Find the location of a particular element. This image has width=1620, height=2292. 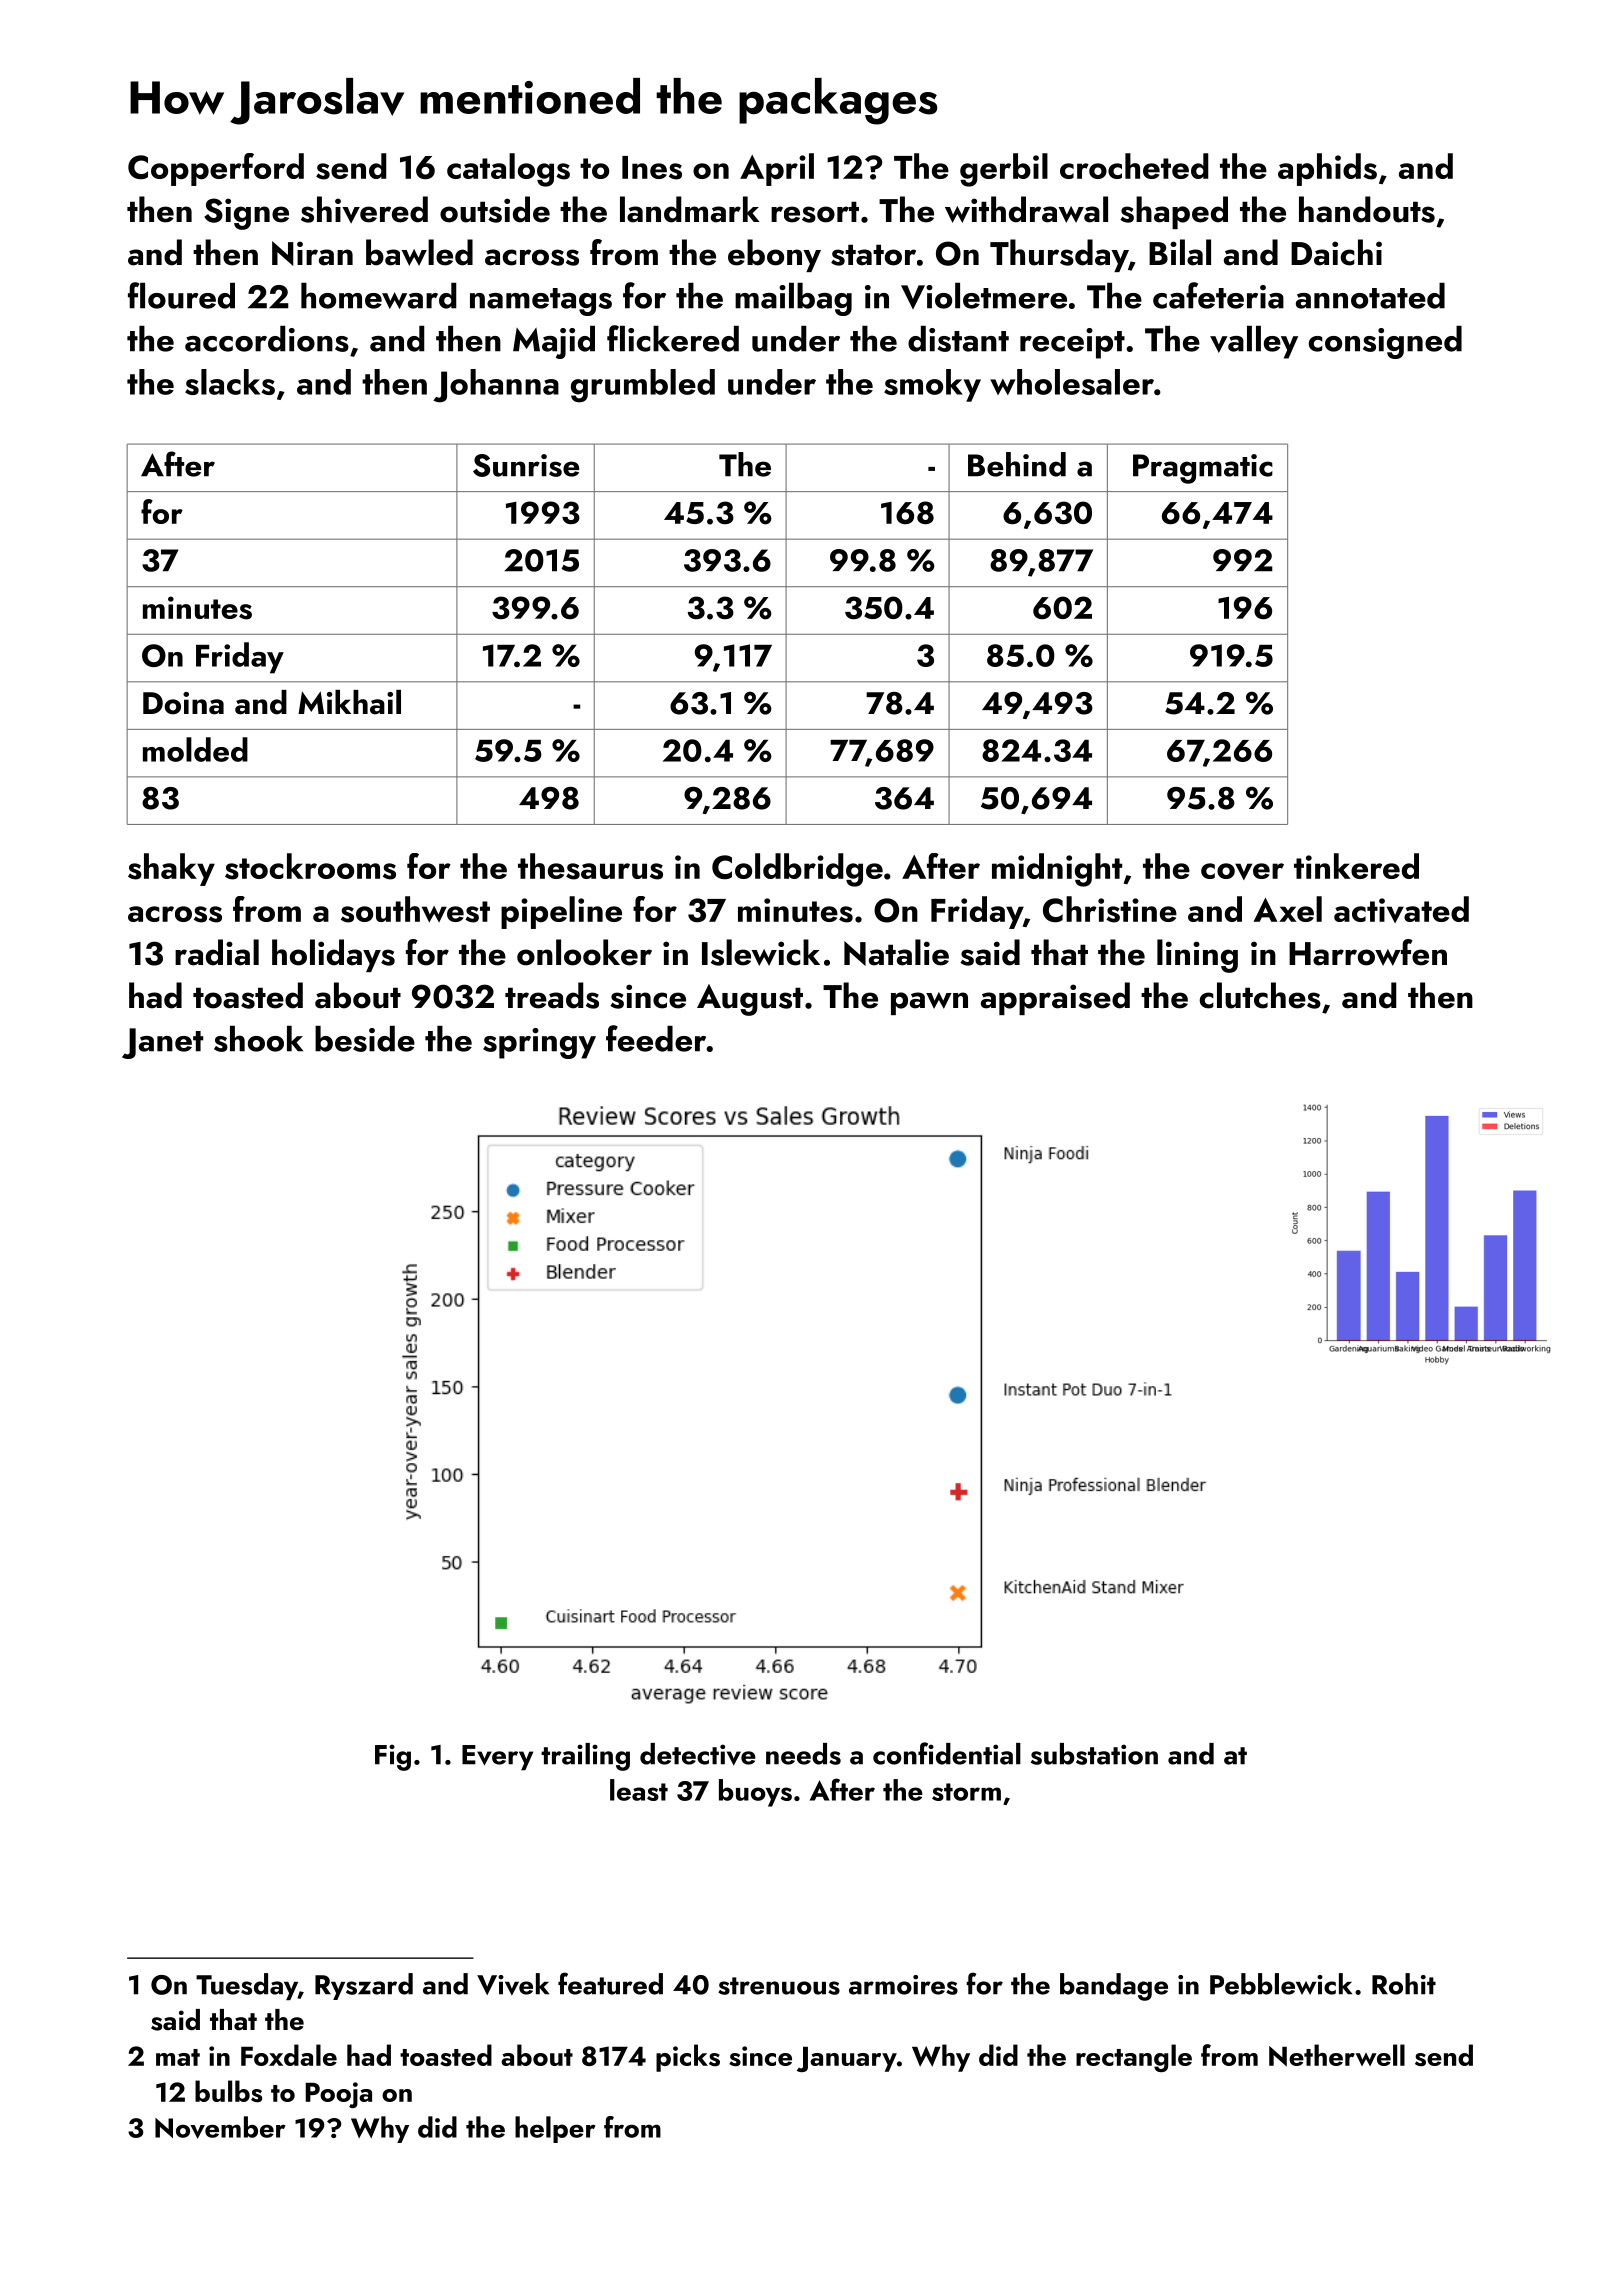

cafeteria is located at coordinates (1218, 295).
